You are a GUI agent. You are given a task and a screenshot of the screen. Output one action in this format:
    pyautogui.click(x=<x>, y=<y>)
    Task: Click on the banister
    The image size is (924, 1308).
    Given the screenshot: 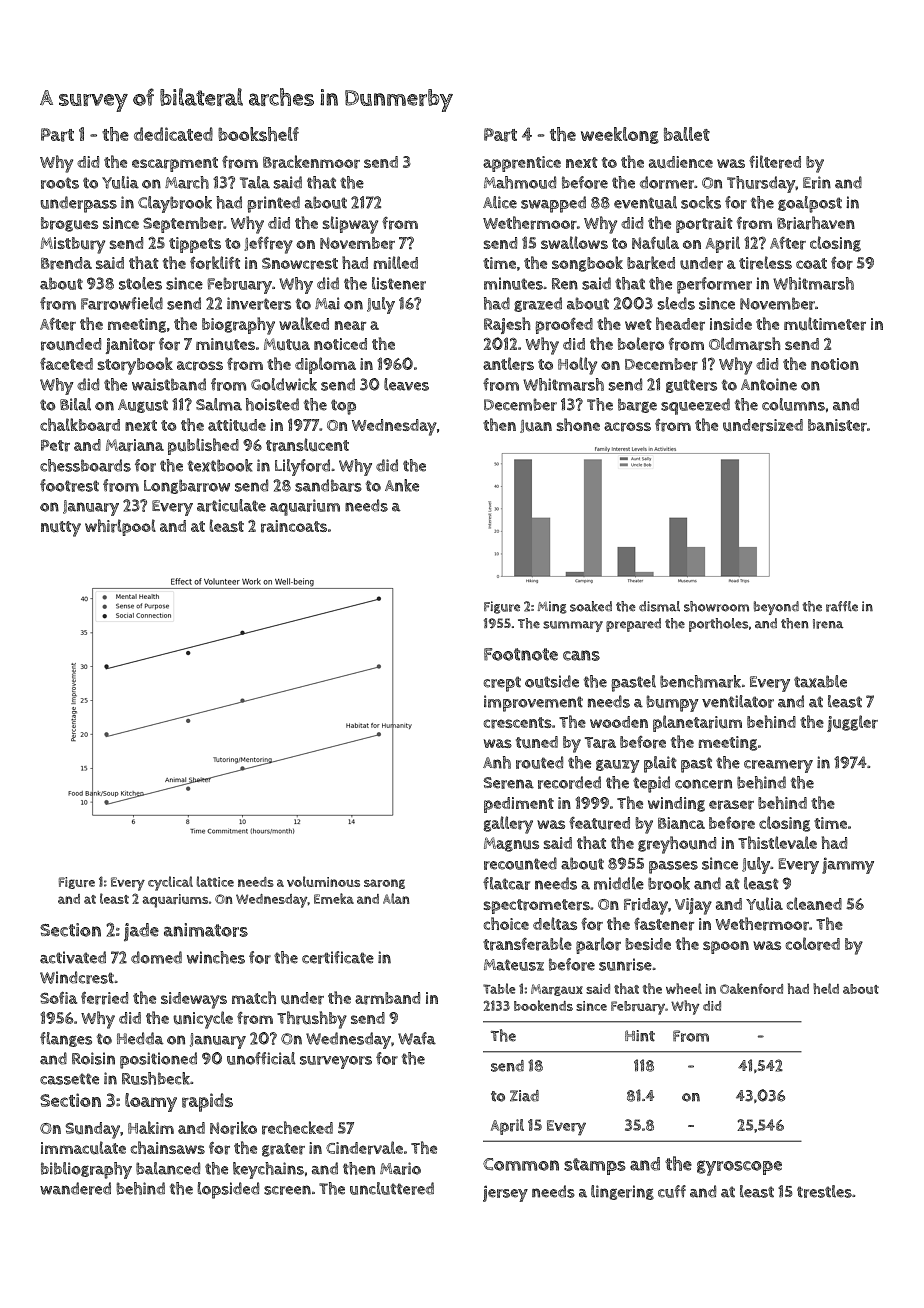 What is the action you would take?
    pyautogui.click(x=837, y=425)
